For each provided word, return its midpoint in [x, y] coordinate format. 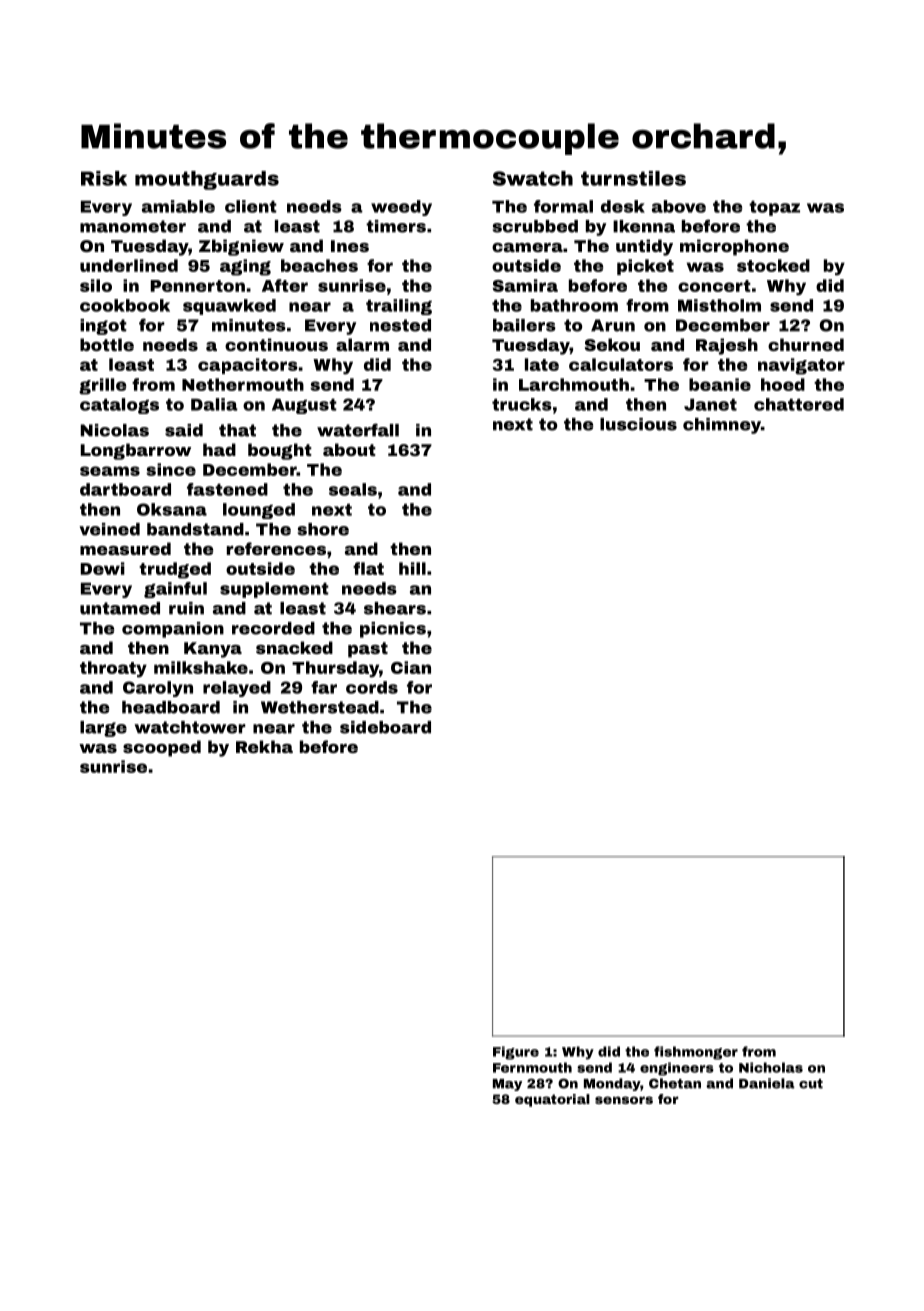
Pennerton [198, 286]
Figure [516, 1053]
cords [372, 687]
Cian [411, 667]
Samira [525, 285]
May [507, 1085]
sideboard [385, 727]
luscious [638, 424]
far [324, 687]
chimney [722, 426]
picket [645, 267]
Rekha [264, 746]
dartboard [125, 489]
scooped [162, 748]
